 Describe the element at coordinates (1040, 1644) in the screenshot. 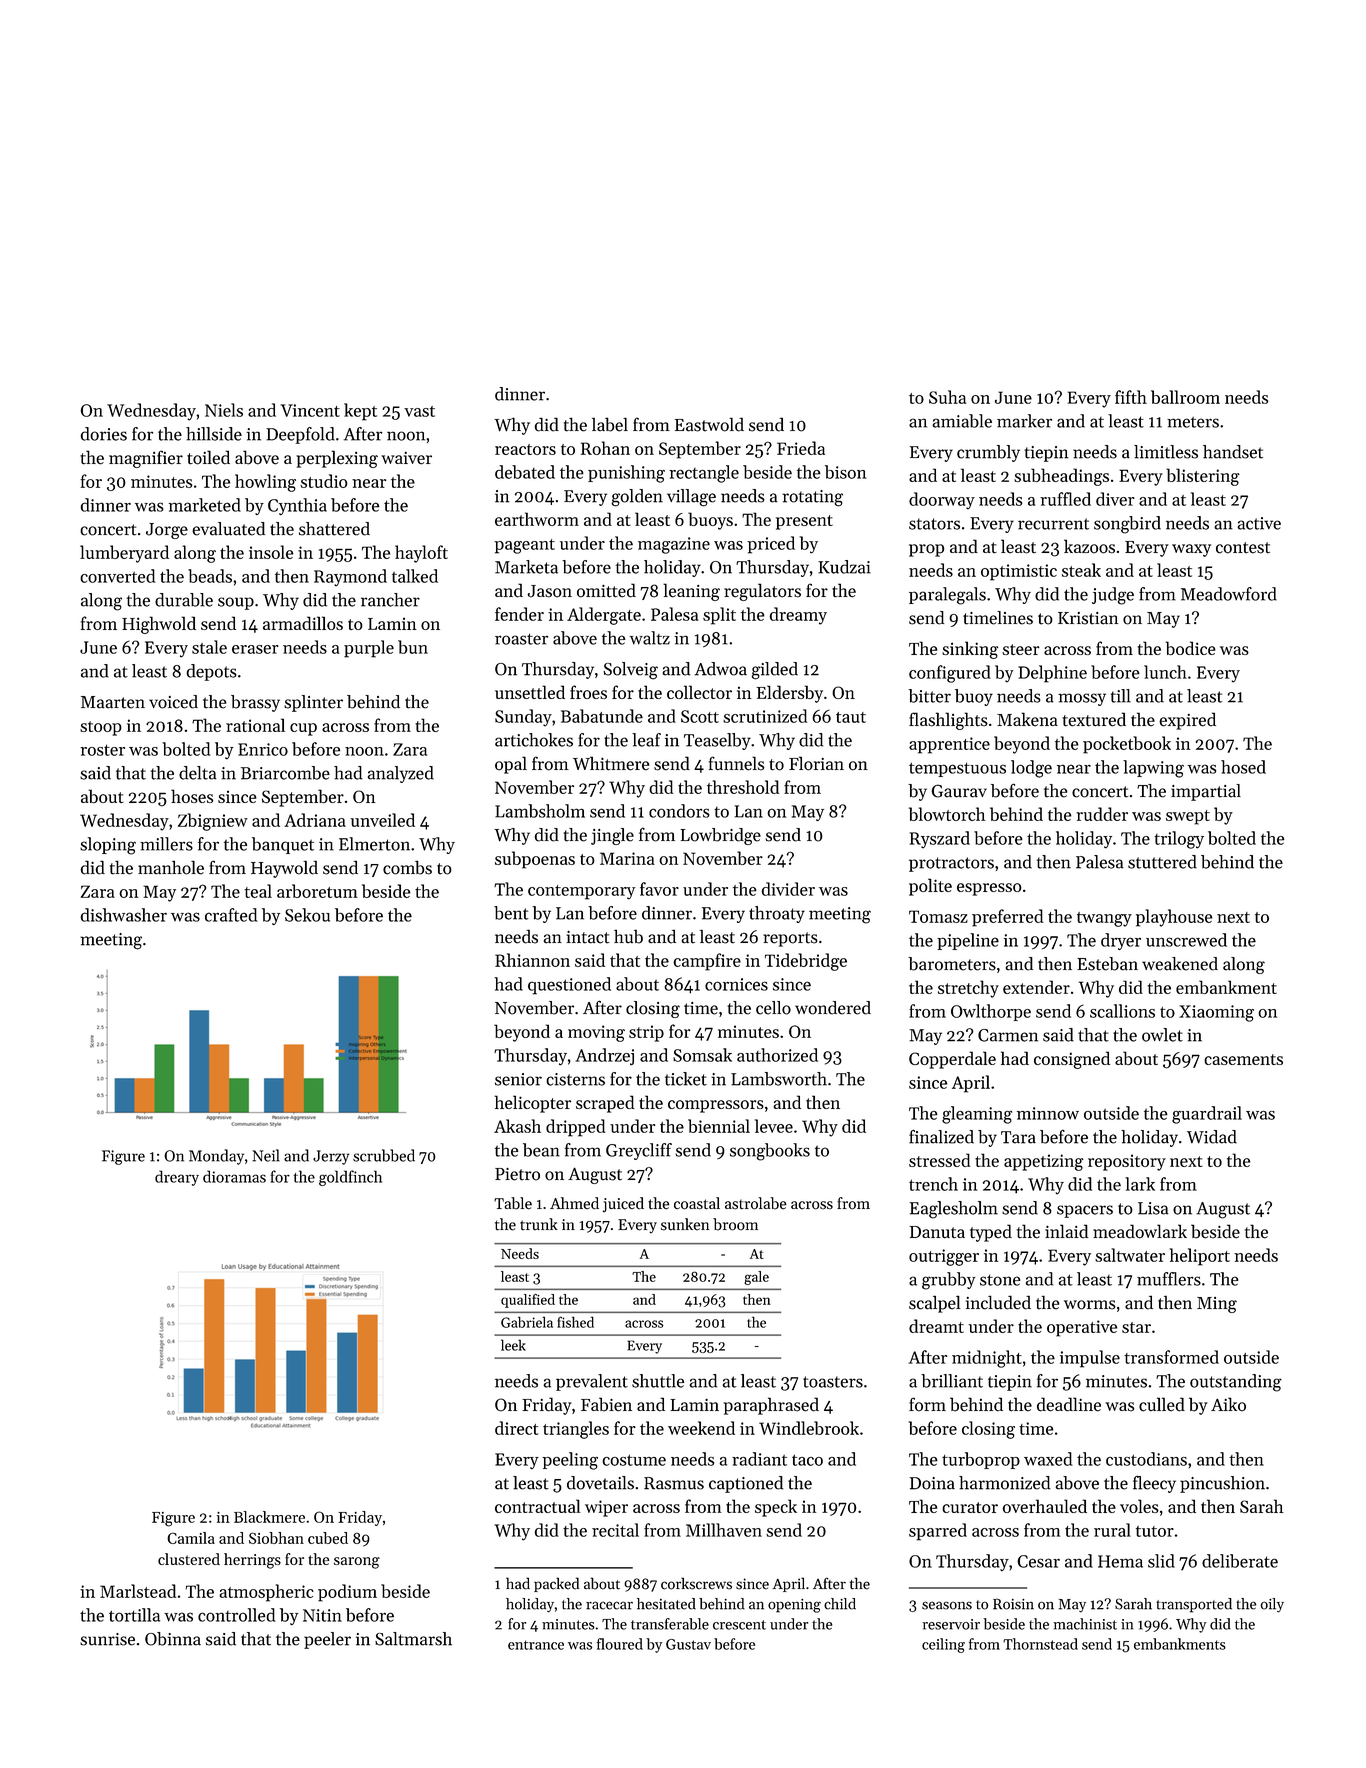

I see `Thornstead` at that location.
